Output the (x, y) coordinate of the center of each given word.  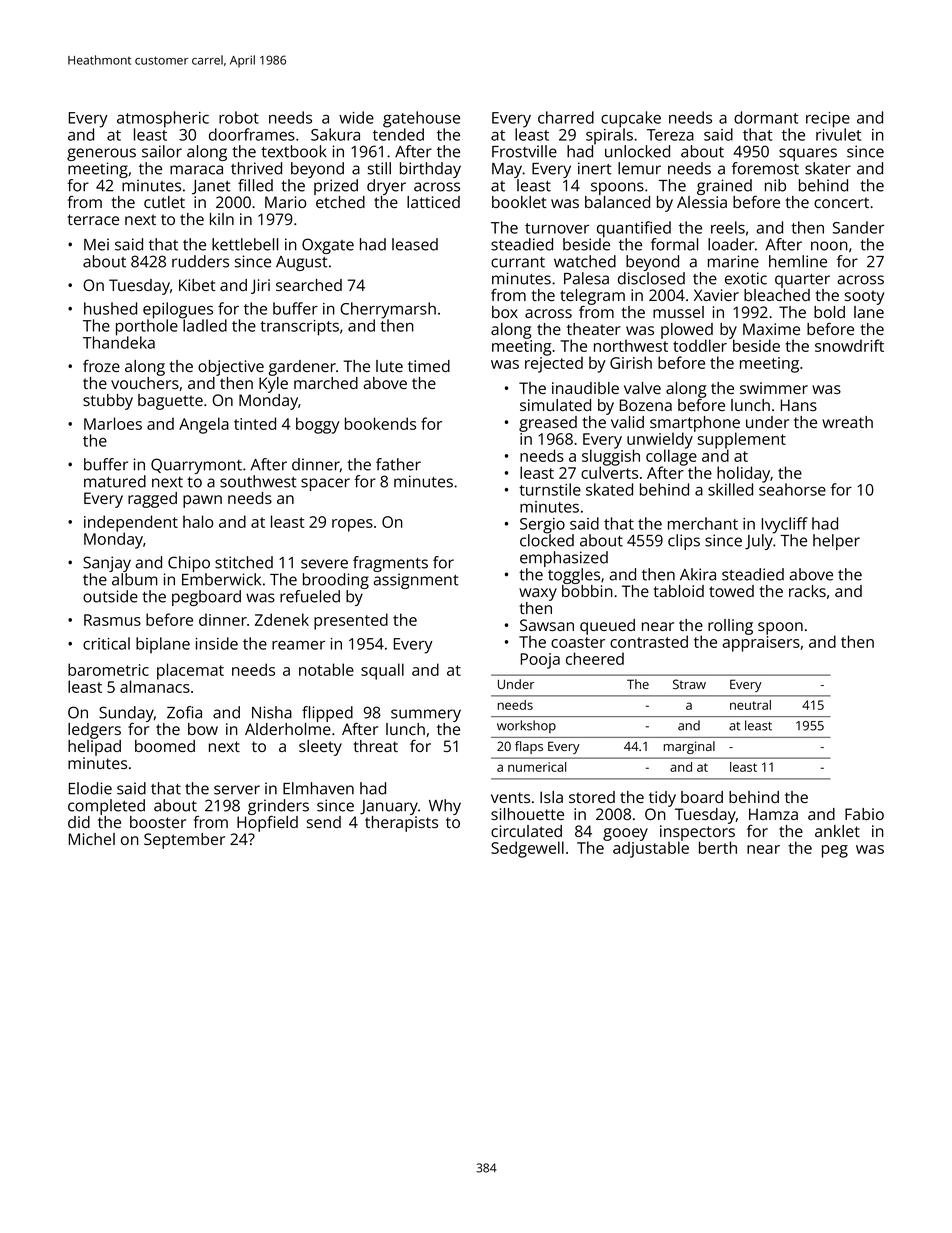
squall (382, 671)
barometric (108, 669)
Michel (92, 839)
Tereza (670, 135)
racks (807, 591)
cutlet (164, 202)
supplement (742, 440)
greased (548, 424)
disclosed (651, 278)
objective (231, 368)
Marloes (113, 423)
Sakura (335, 134)
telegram (592, 297)
